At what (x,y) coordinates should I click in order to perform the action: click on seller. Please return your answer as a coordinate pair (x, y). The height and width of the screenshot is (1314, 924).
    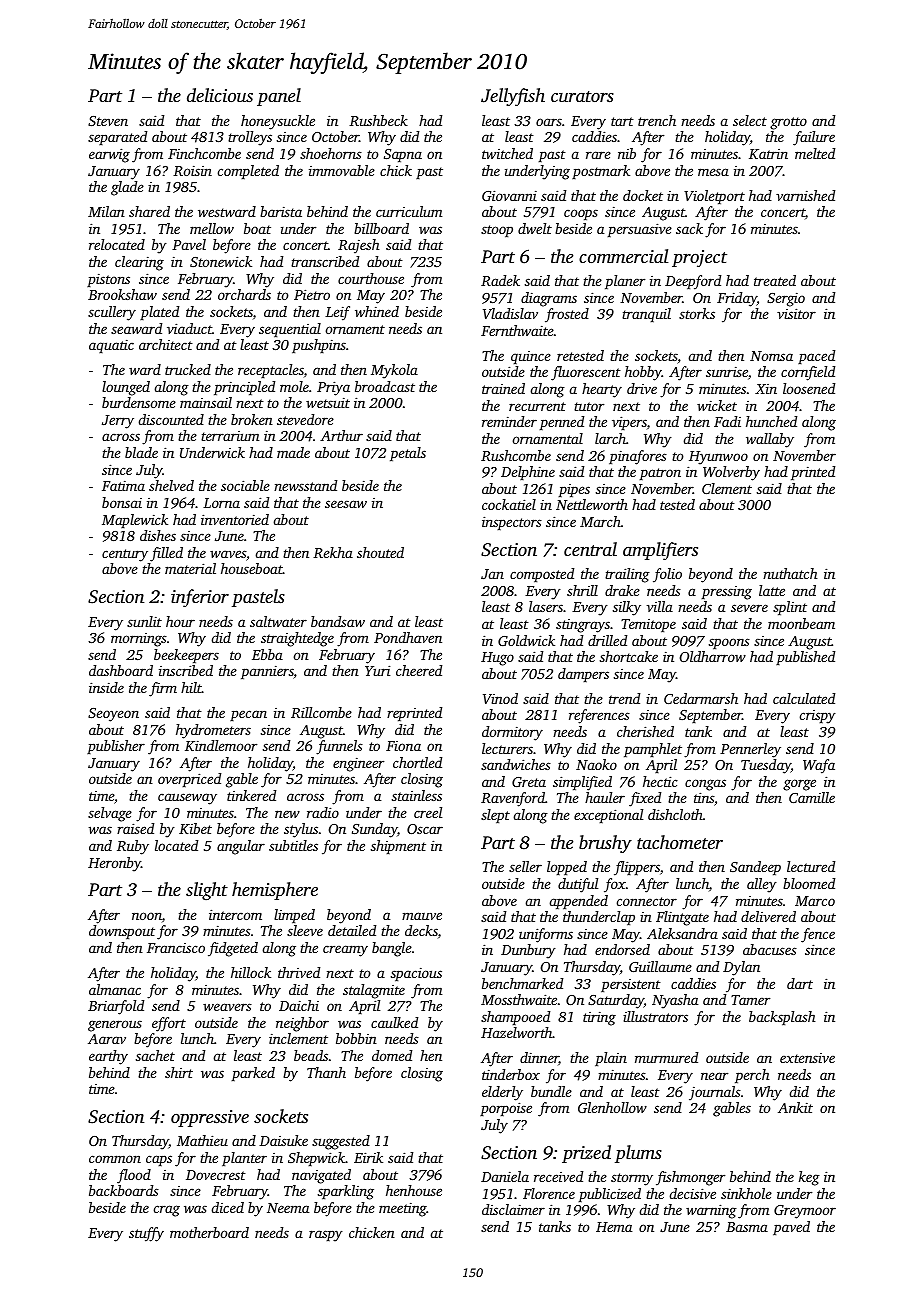
    Looking at the image, I should click on (525, 866).
